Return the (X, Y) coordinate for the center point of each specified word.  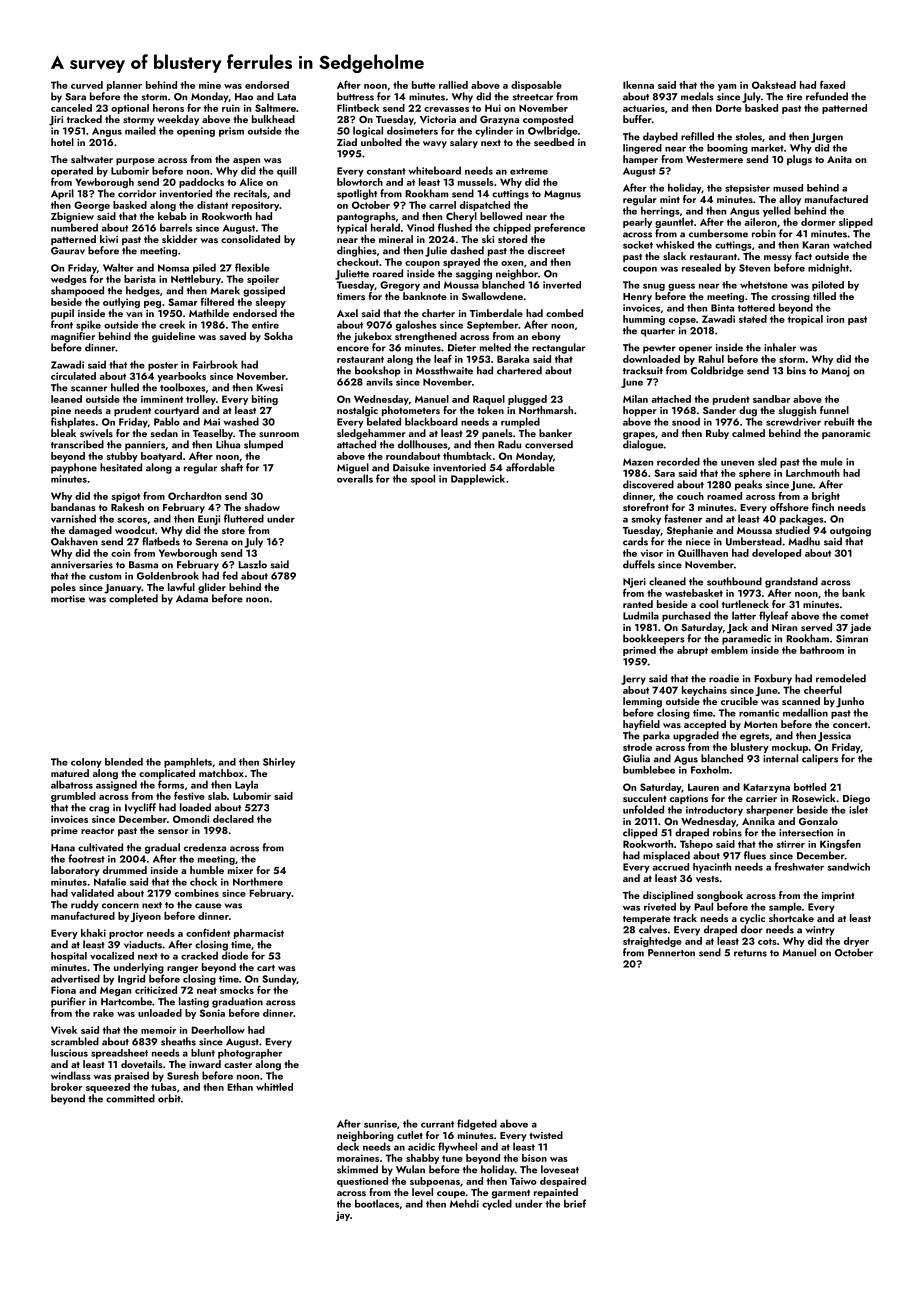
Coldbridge (717, 371)
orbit (169, 1098)
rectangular (558, 348)
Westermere (714, 159)
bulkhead (273, 119)
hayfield (641, 725)
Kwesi (269, 388)
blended (124, 762)
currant (437, 1124)
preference (559, 228)
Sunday (279, 979)
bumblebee (649, 770)
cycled (497, 1204)
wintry (820, 931)
